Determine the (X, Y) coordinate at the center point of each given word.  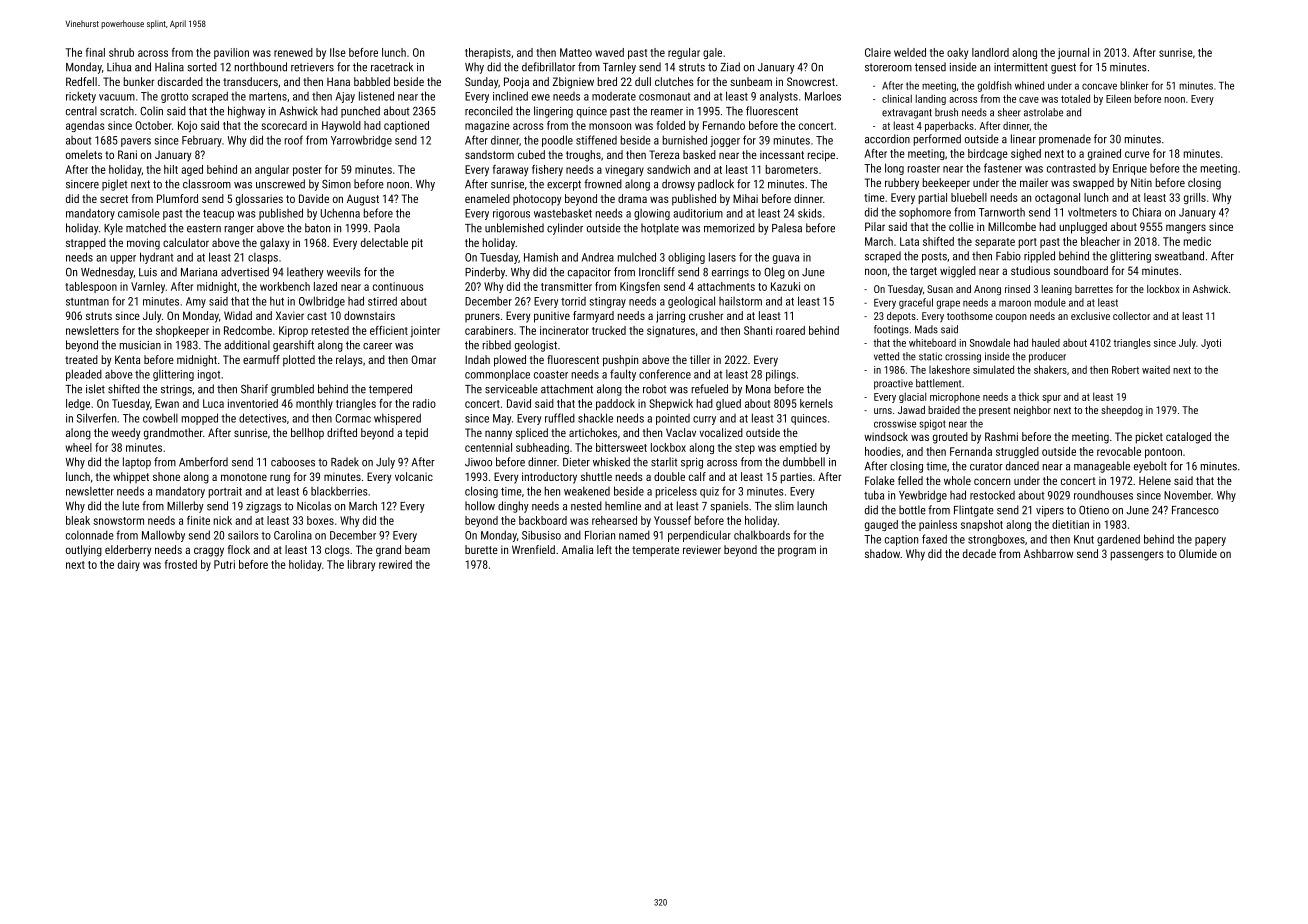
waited (1156, 369)
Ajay (345, 97)
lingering (553, 112)
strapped (86, 244)
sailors (243, 535)
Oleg (774, 273)
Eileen (1118, 98)
